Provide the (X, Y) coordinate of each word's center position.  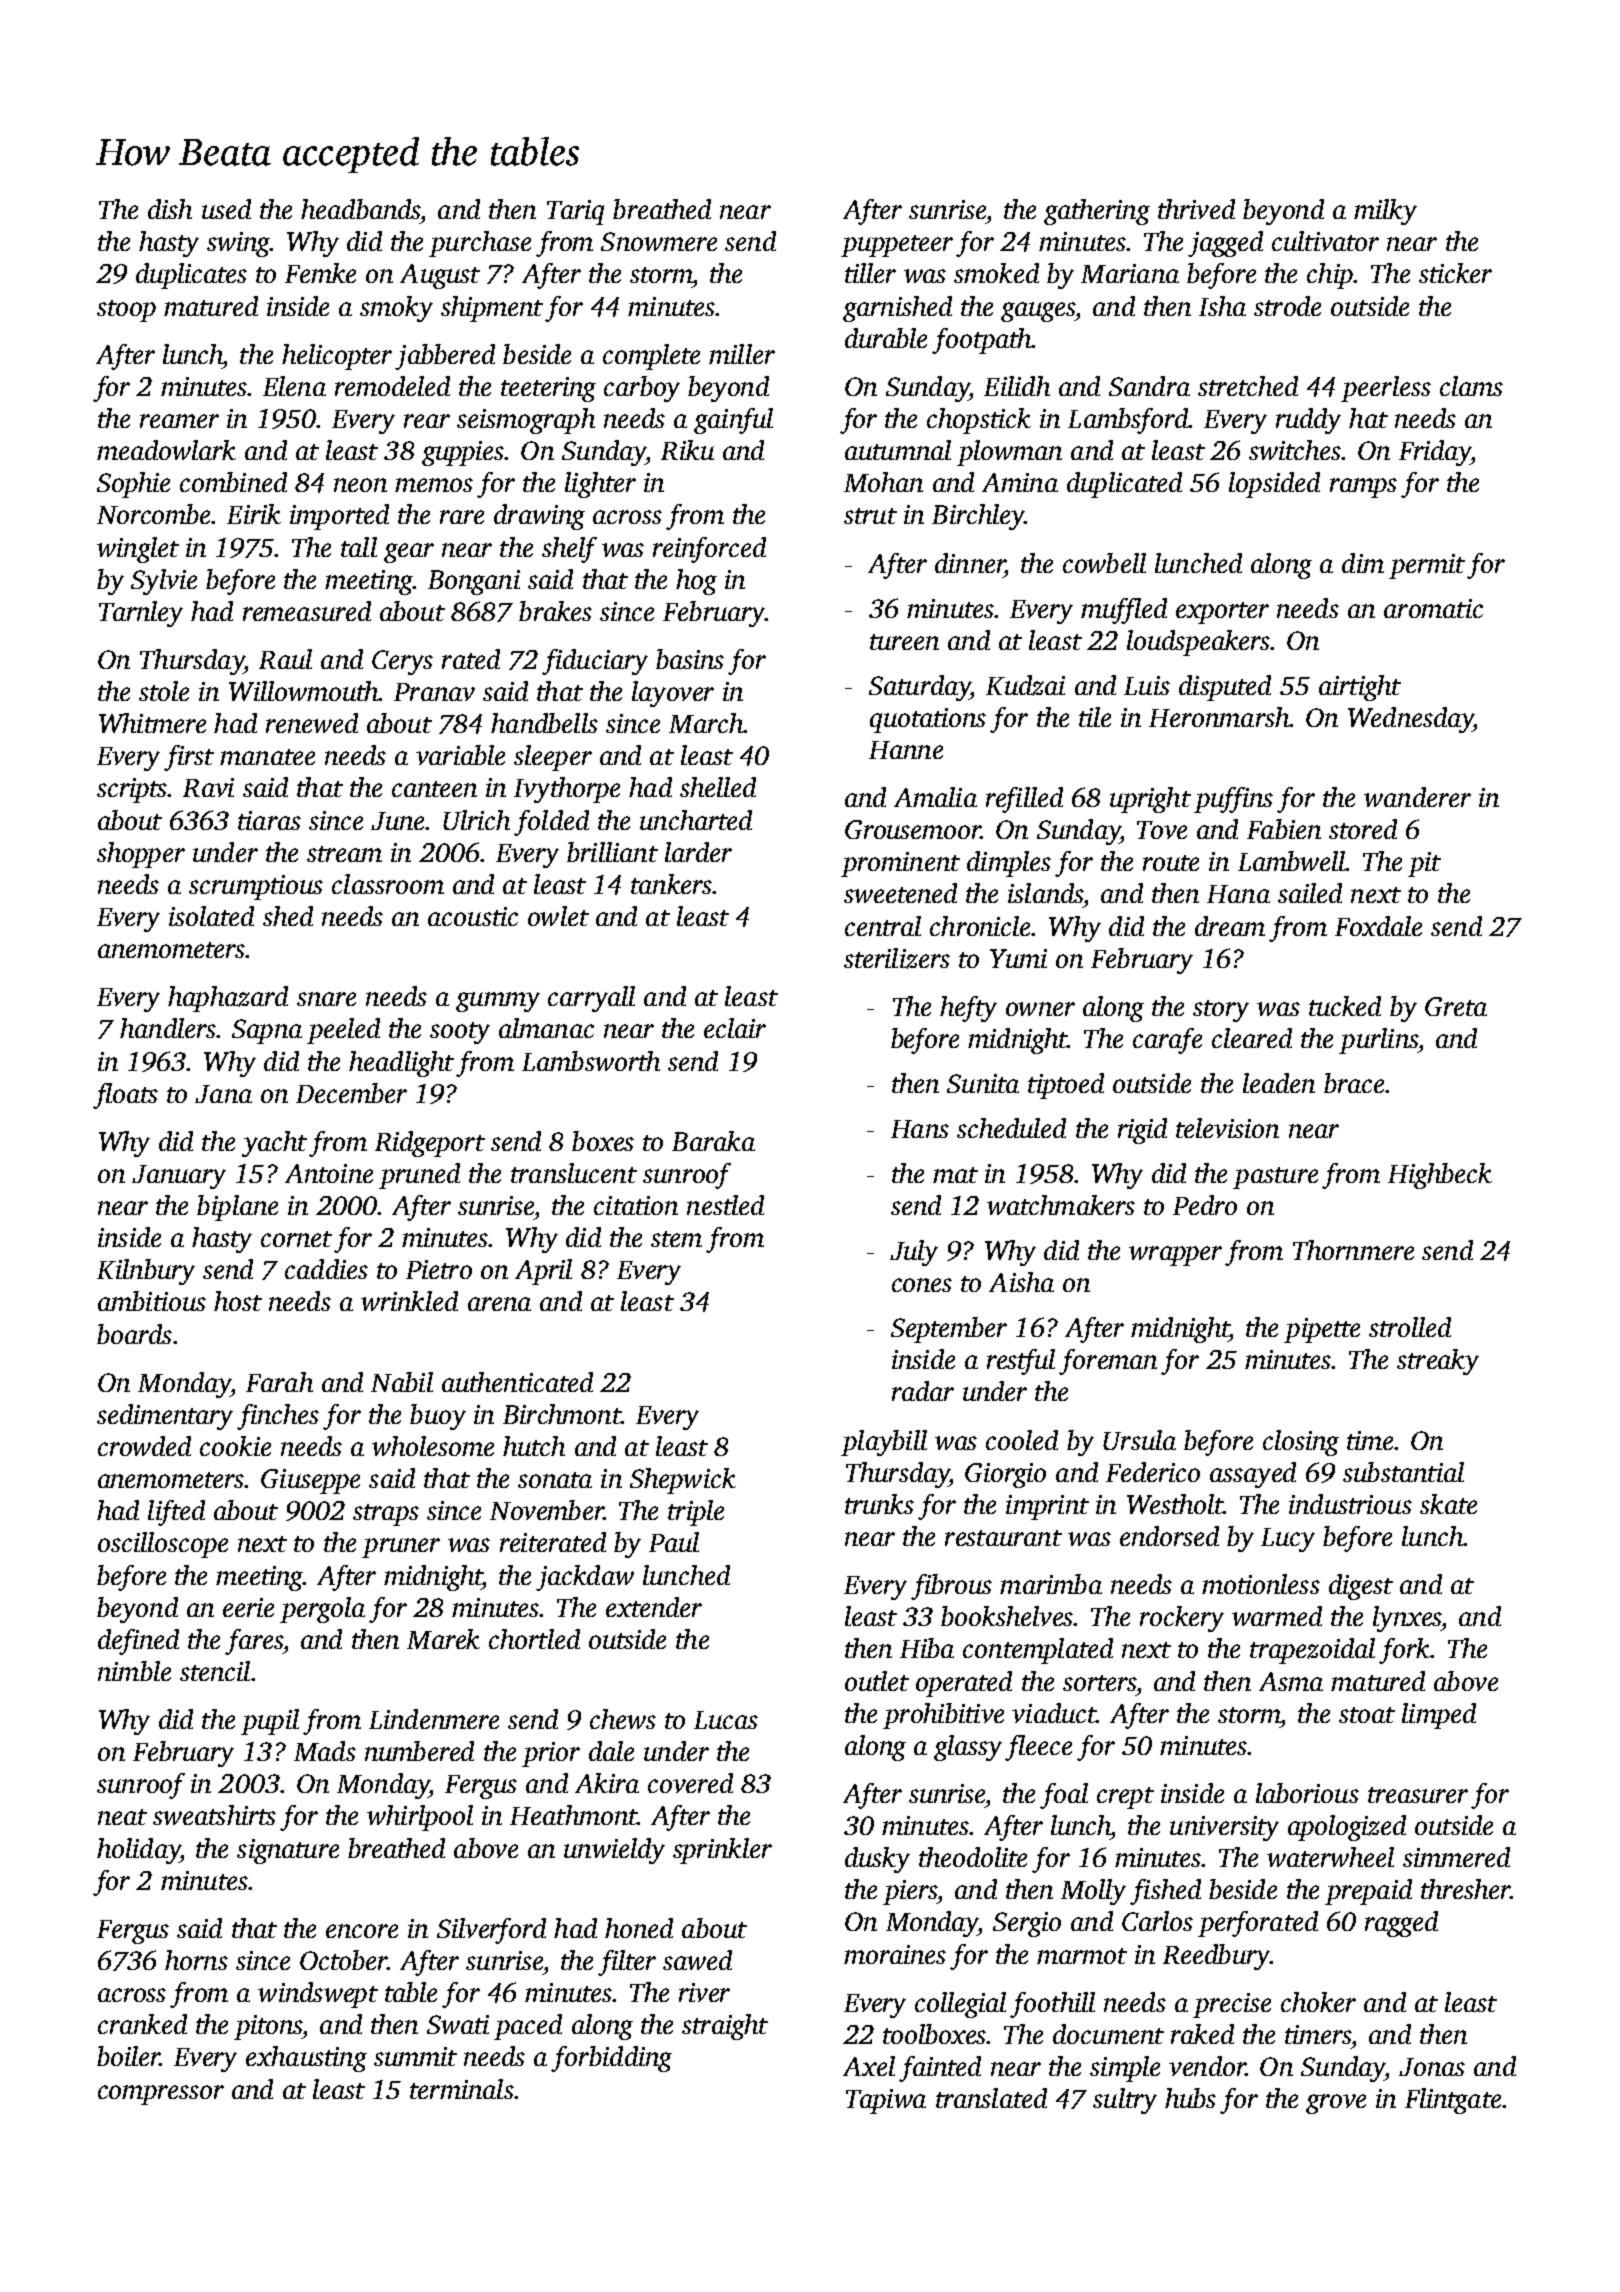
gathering (1097, 212)
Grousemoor (913, 829)
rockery (1182, 1619)
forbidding (611, 2059)
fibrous (951, 1587)
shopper (141, 855)
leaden (1279, 1083)
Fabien (1284, 829)
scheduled (1011, 1128)
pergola (322, 1610)
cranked (142, 2024)
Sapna (267, 1031)
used (226, 209)
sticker (1455, 273)
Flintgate (1453, 2101)
